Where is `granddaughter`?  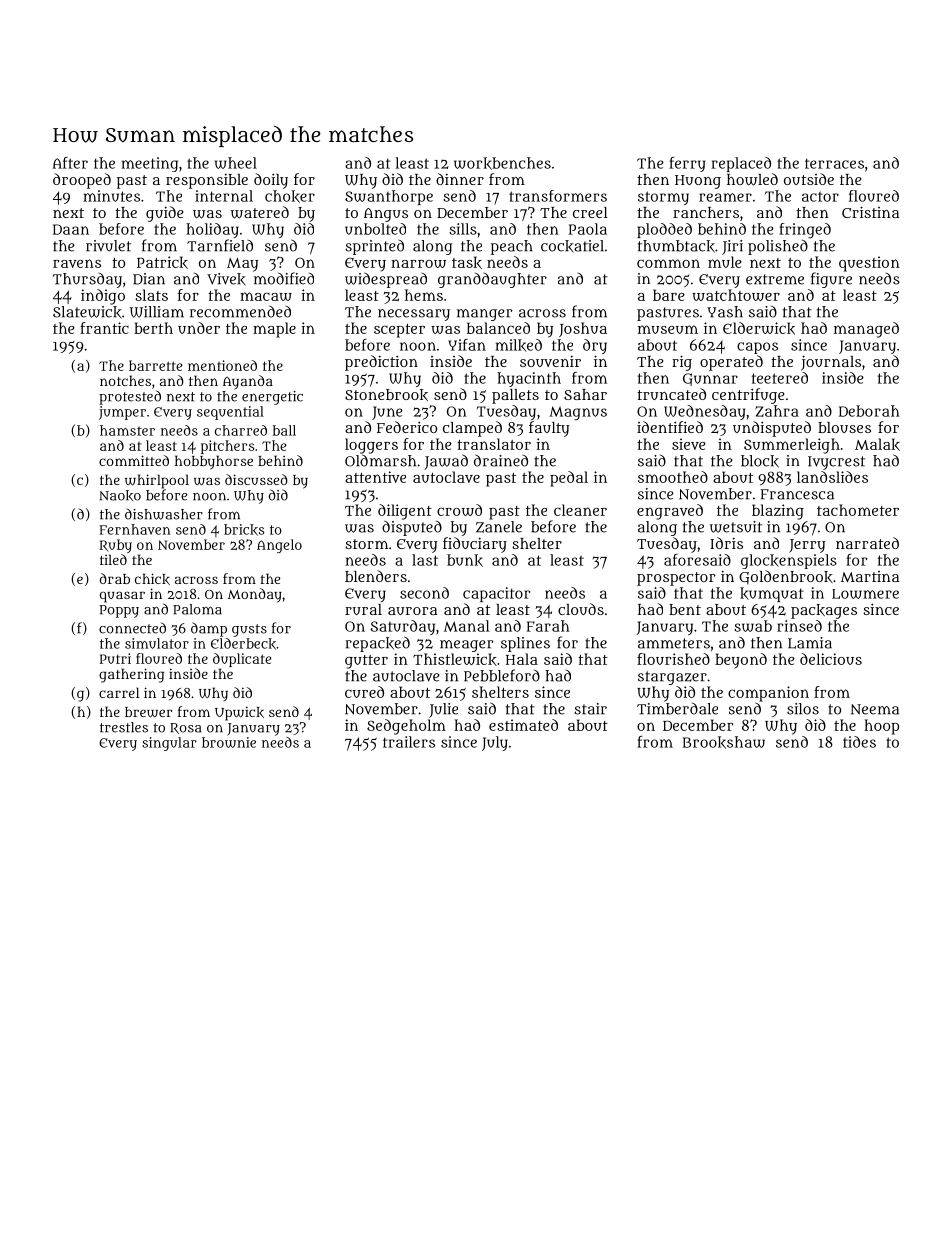
granddaughter is located at coordinates (492, 280).
